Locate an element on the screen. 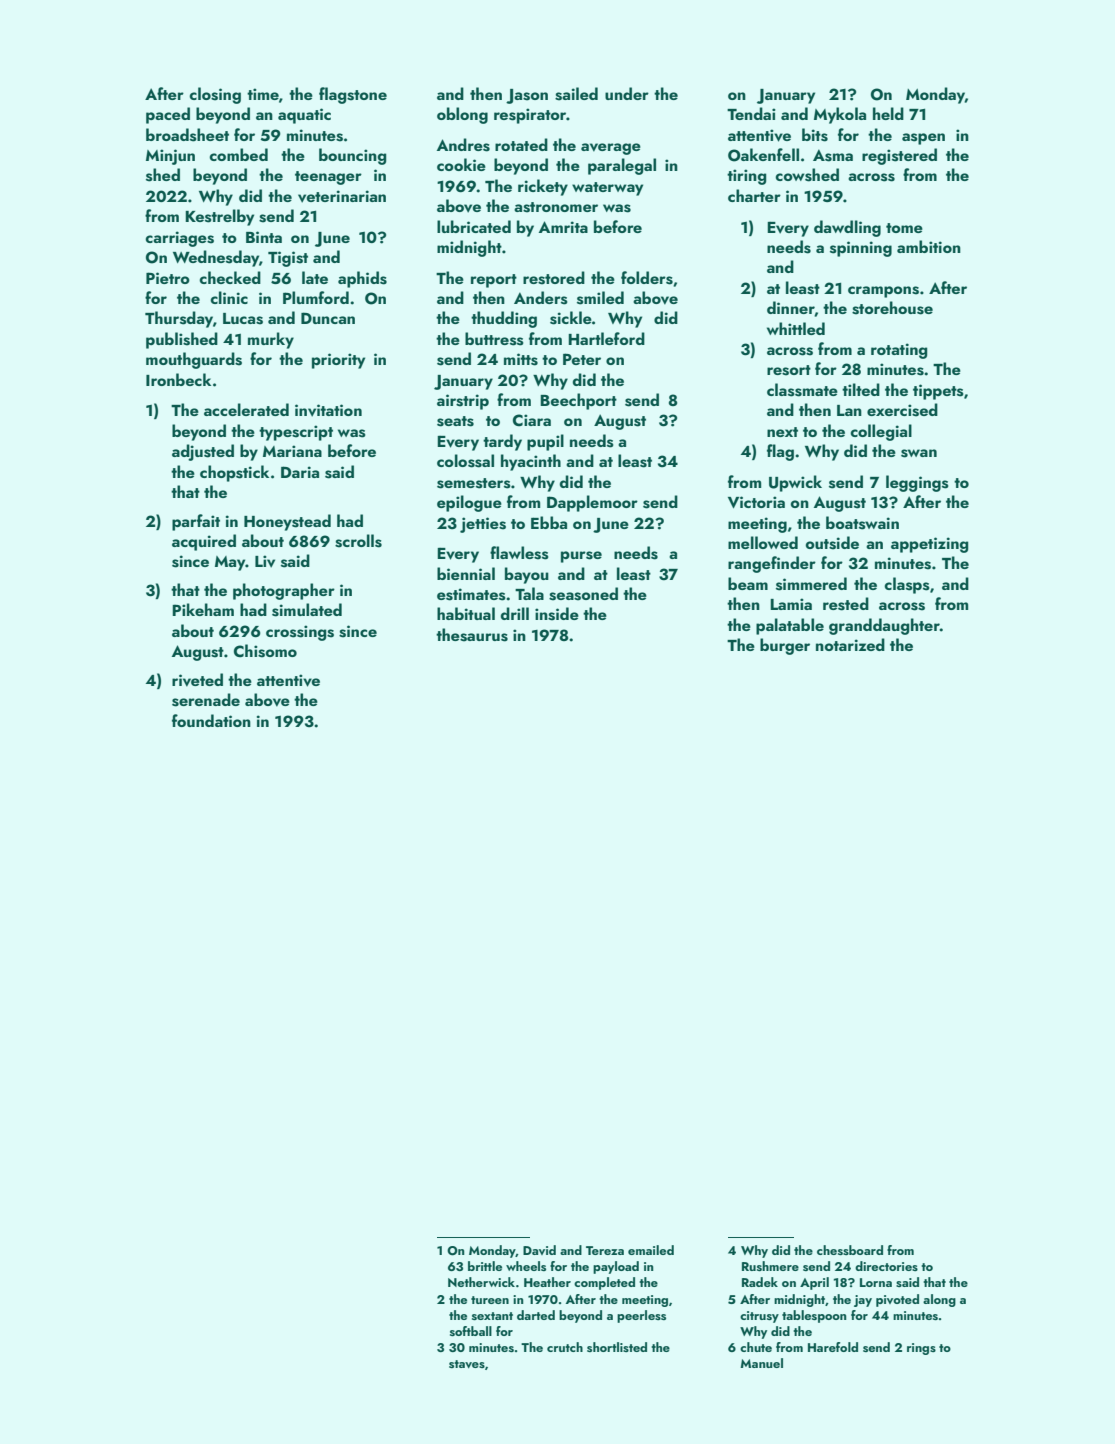 The width and height of the screenshot is (1115, 1444). Hartleford is located at coordinates (606, 338).
